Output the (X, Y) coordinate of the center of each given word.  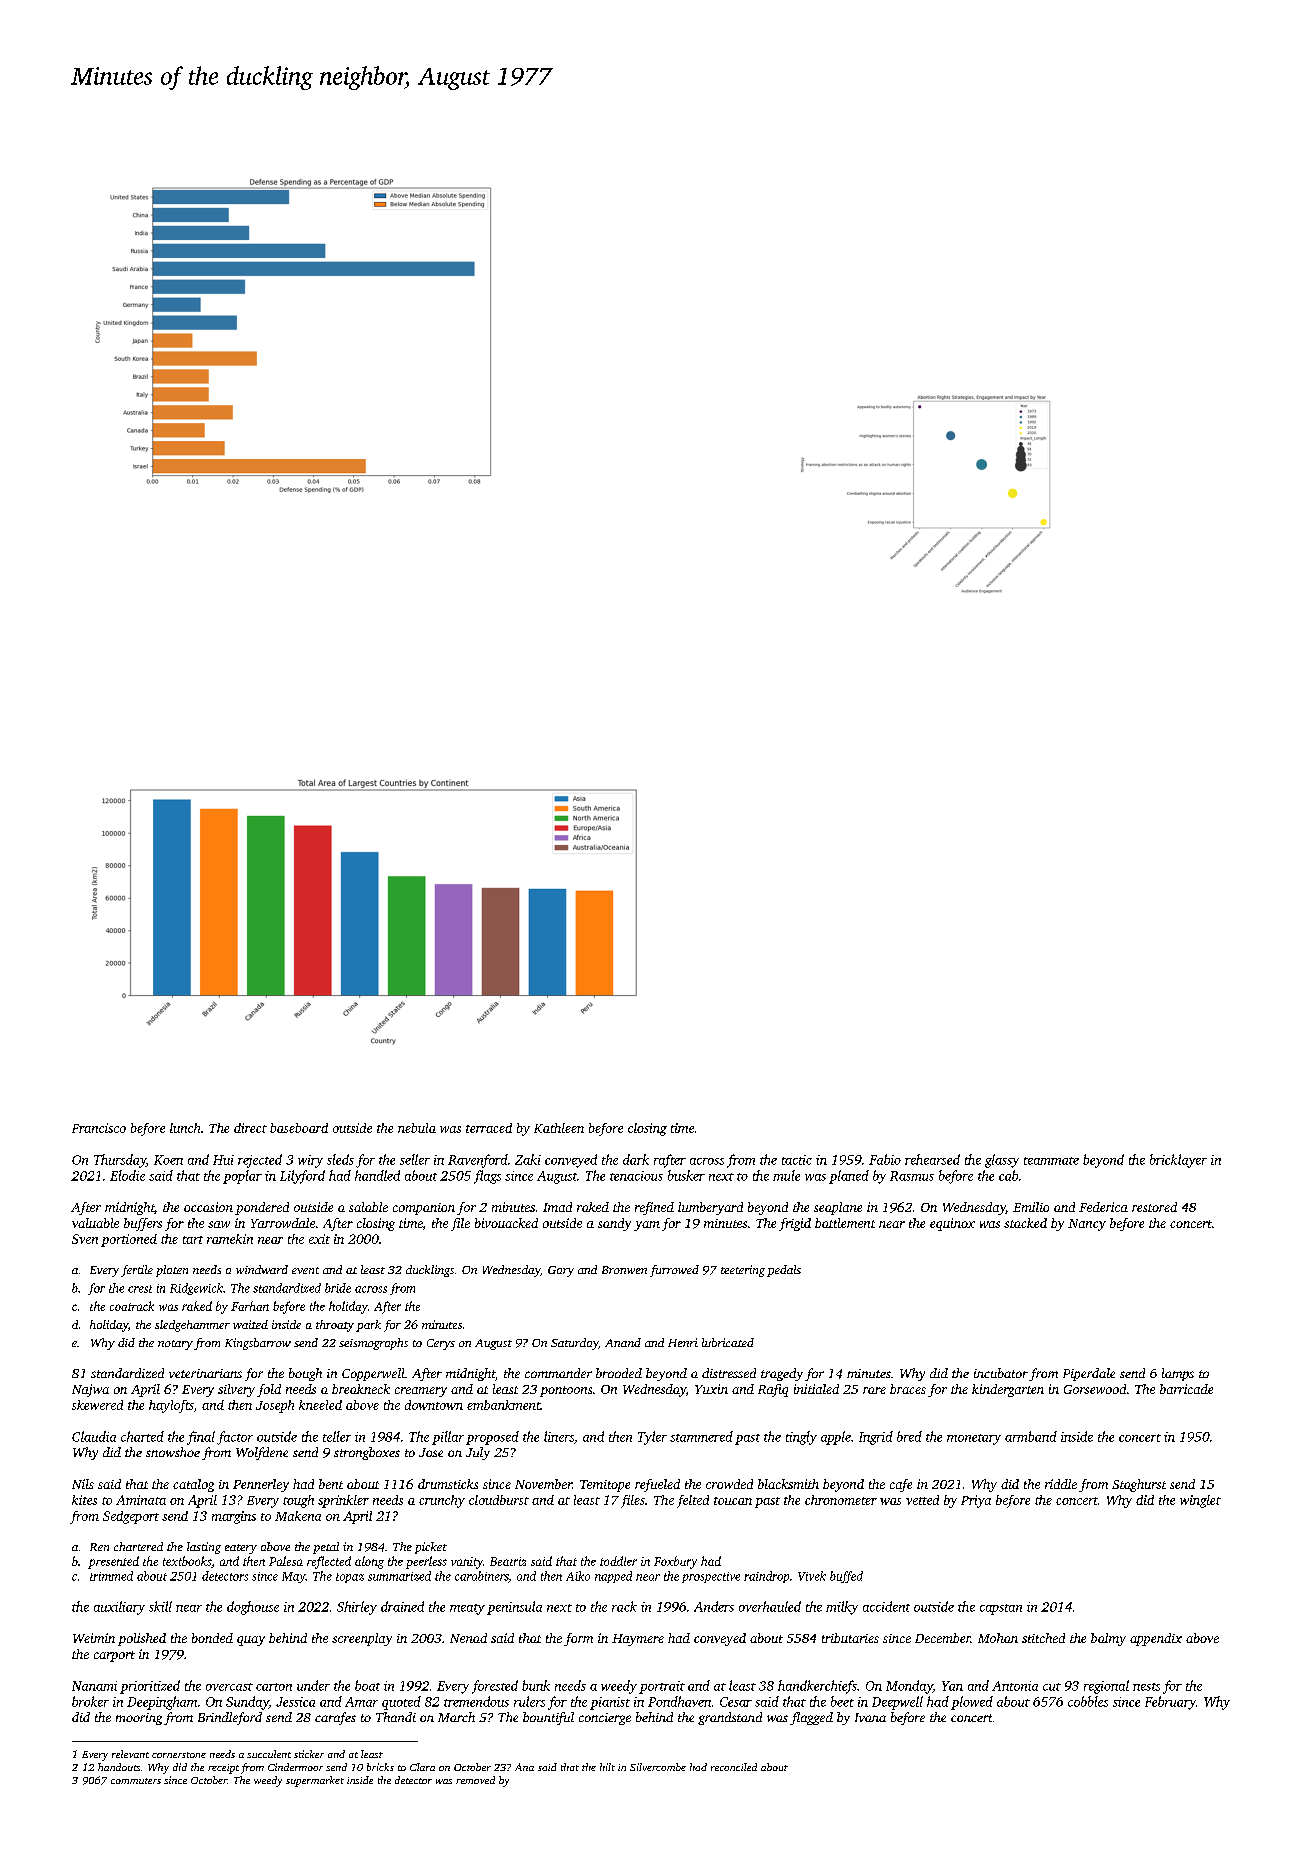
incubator (1001, 1373)
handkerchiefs (817, 1687)
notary (175, 1345)
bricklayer (1178, 1161)
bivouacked (506, 1223)
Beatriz (508, 1561)
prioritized (150, 1687)
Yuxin (711, 1389)
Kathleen (559, 1128)
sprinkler (343, 1501)
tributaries (850, 1638)
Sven (85, 1239)
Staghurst (1139, 1485)
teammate (1051, 1161)
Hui (223, 1160)
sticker (309, 1754)
